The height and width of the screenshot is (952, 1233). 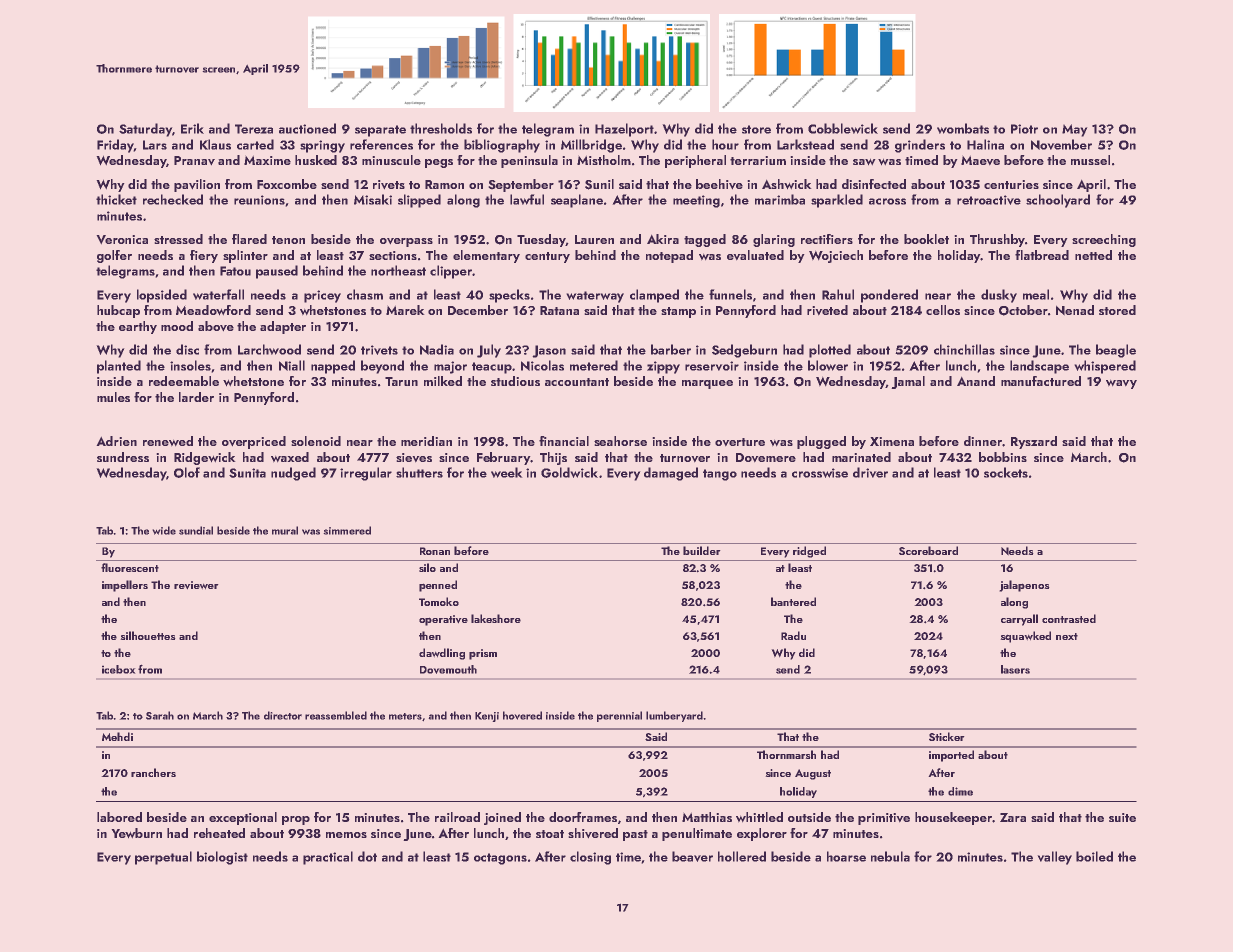 What do you see at coordinates (1011, 184) in the screenshot?
I see `centuries` at bounding box center [1011, 184].
